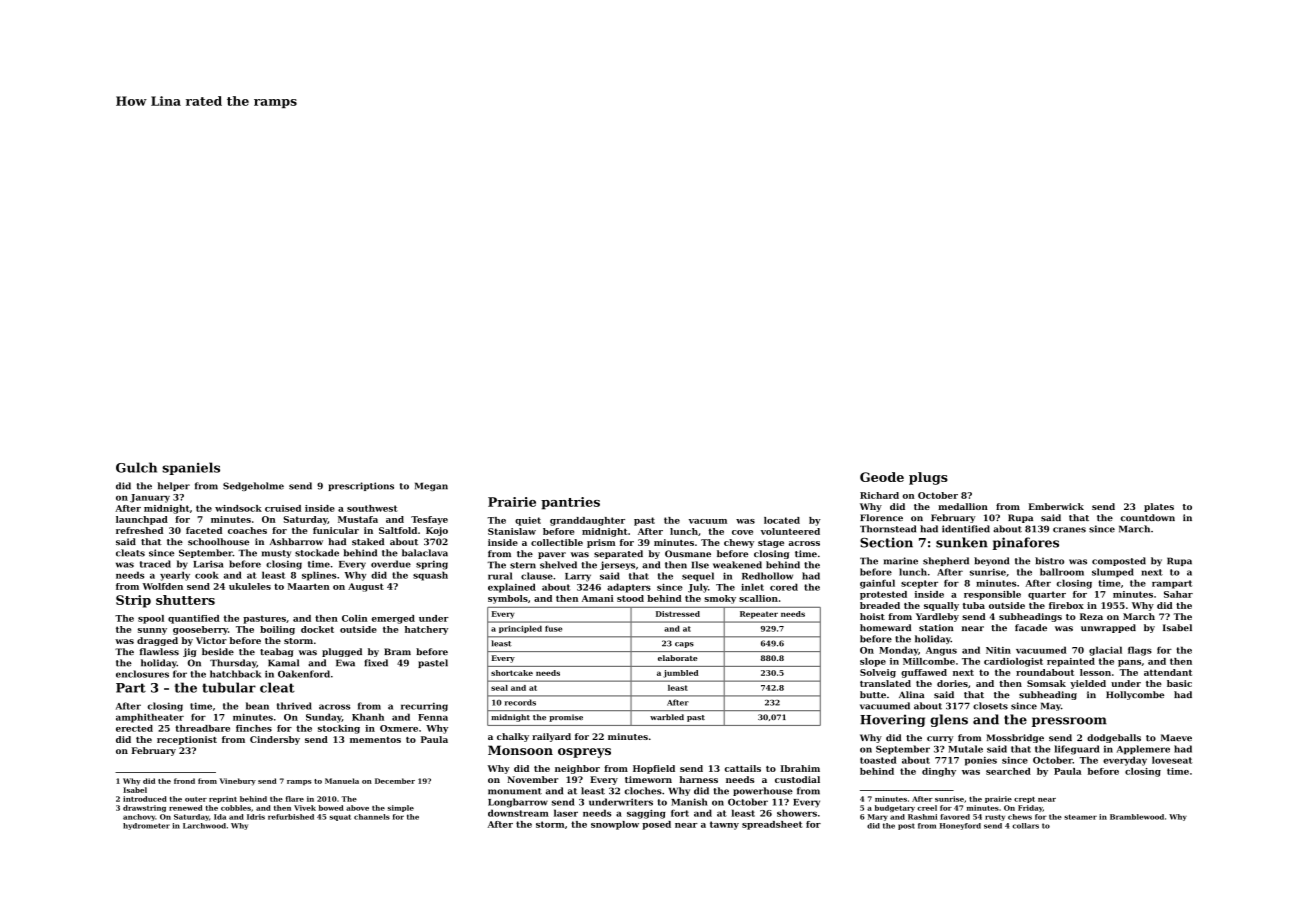 This image has width=1308, height=924. I want to click on plugs, so click(928, 478).
